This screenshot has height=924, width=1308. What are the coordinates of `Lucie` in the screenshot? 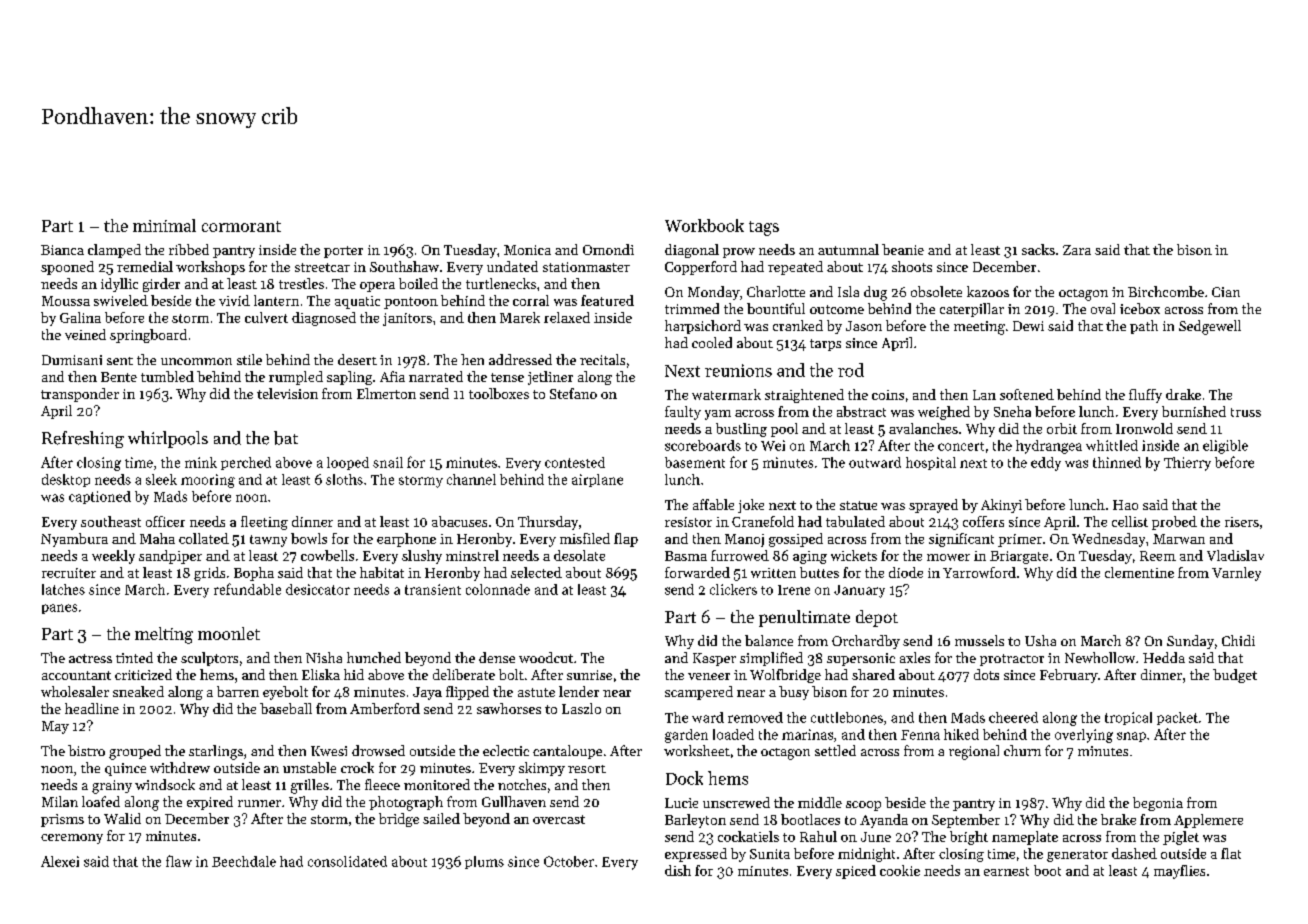 It's located at (681, 803).
